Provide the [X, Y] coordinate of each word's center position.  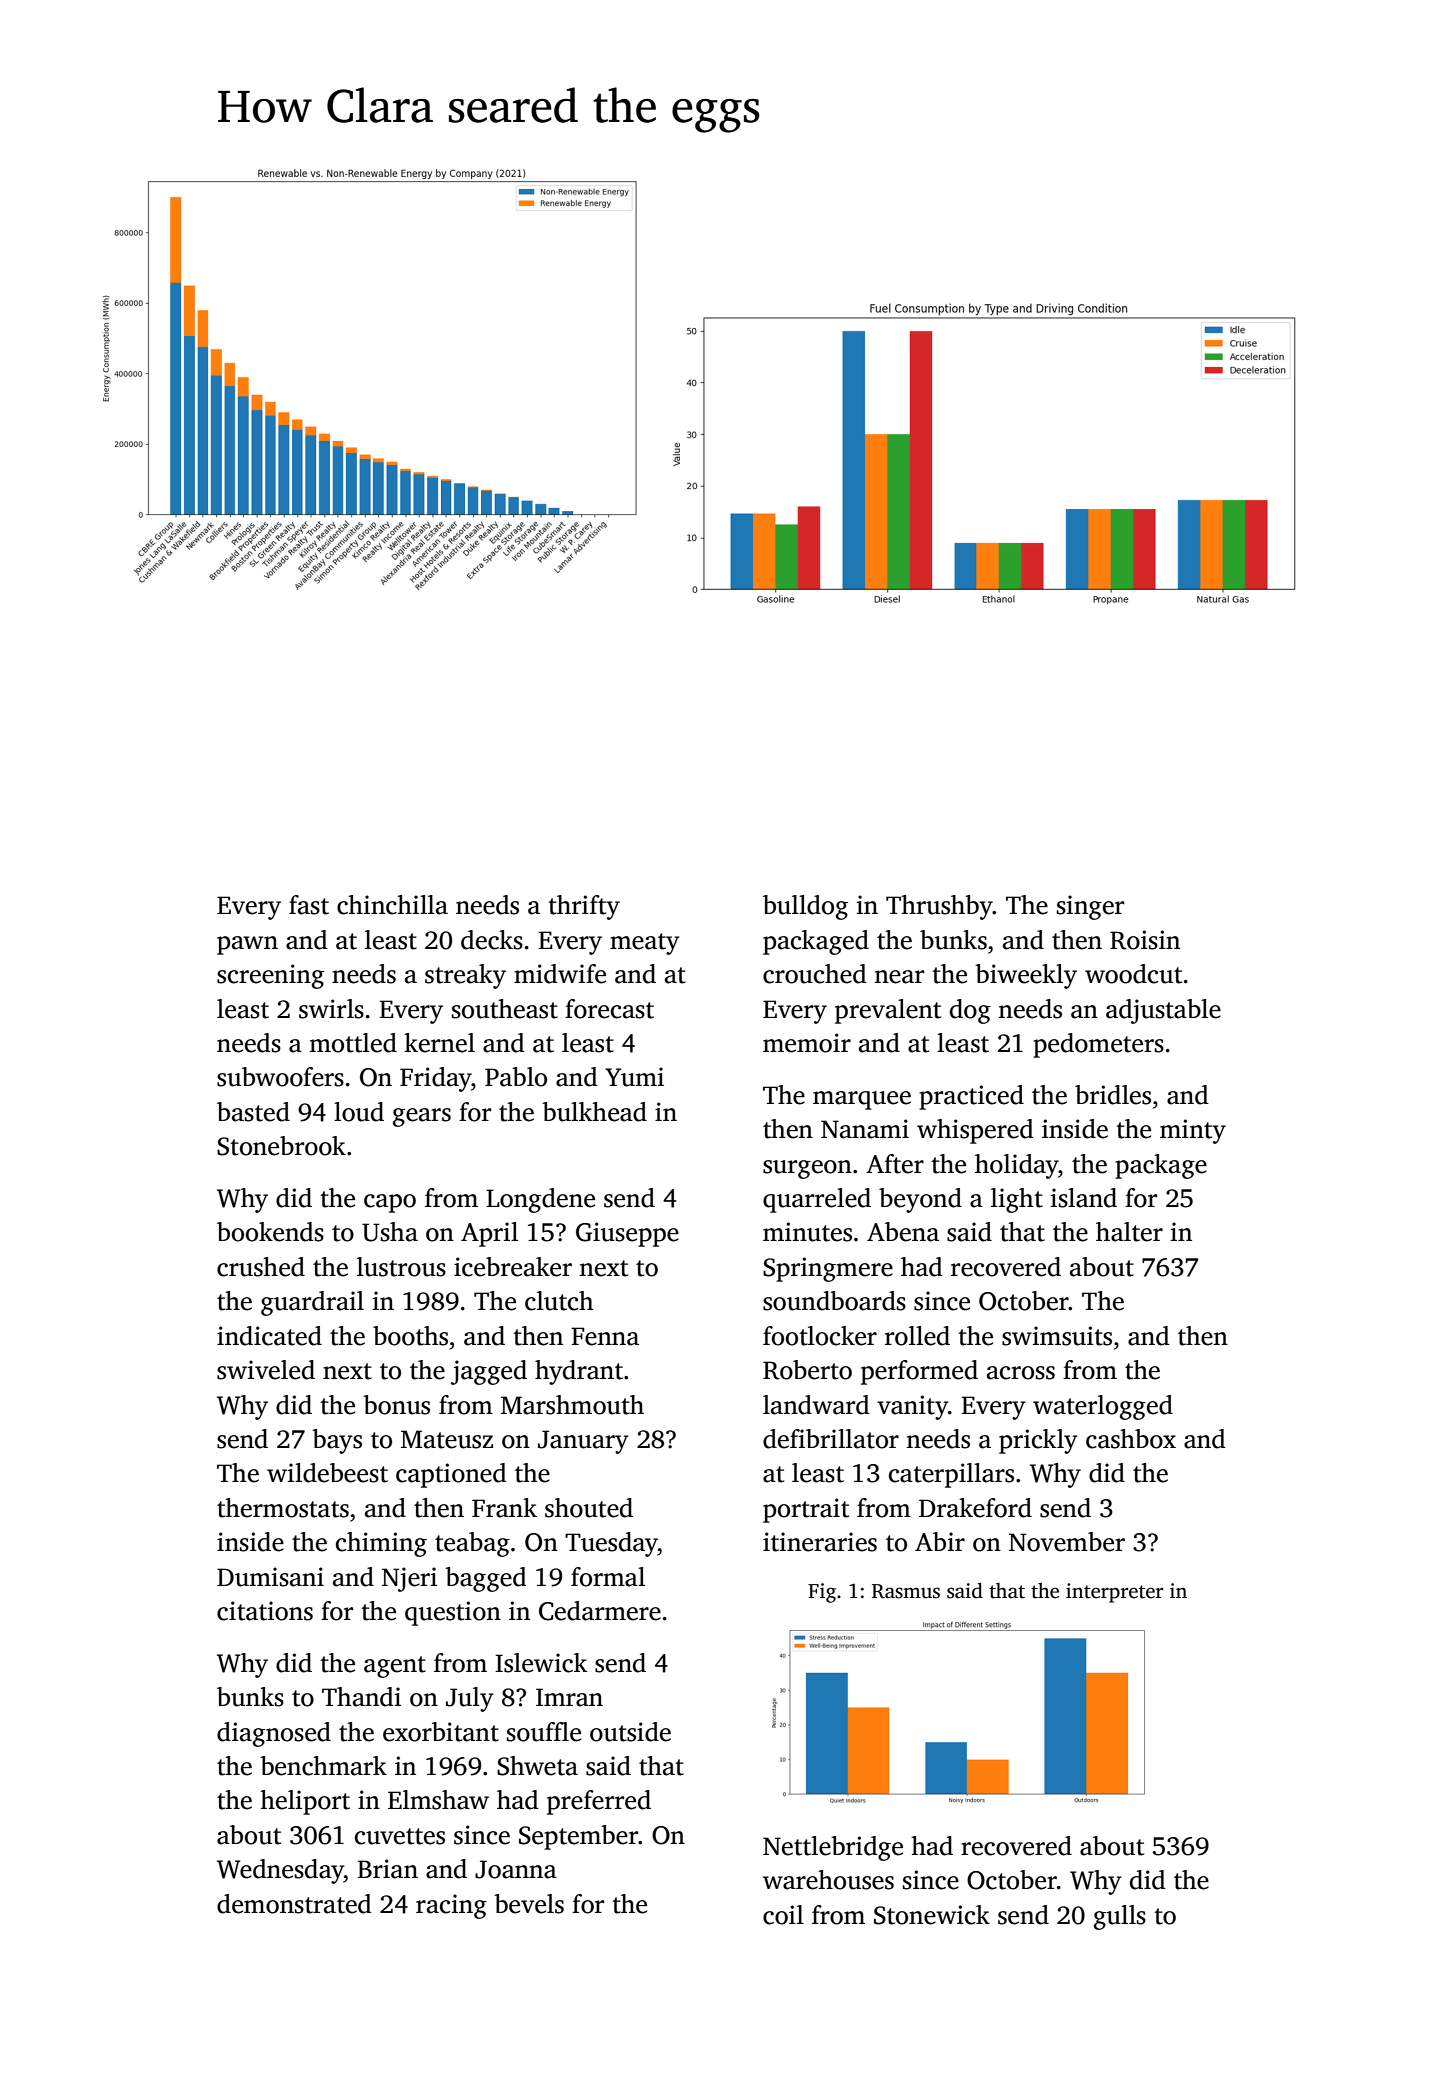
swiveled [266, 1370]
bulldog [805, 907]
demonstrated [294, 1904]
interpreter [1115, 1593]
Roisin [1145, 940]
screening [270, 976]
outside [630, 1732]
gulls [1120, 1917]
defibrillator [831, 1439]
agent [395, 1667]
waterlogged [1103, 1407]
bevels [529, 1904]
